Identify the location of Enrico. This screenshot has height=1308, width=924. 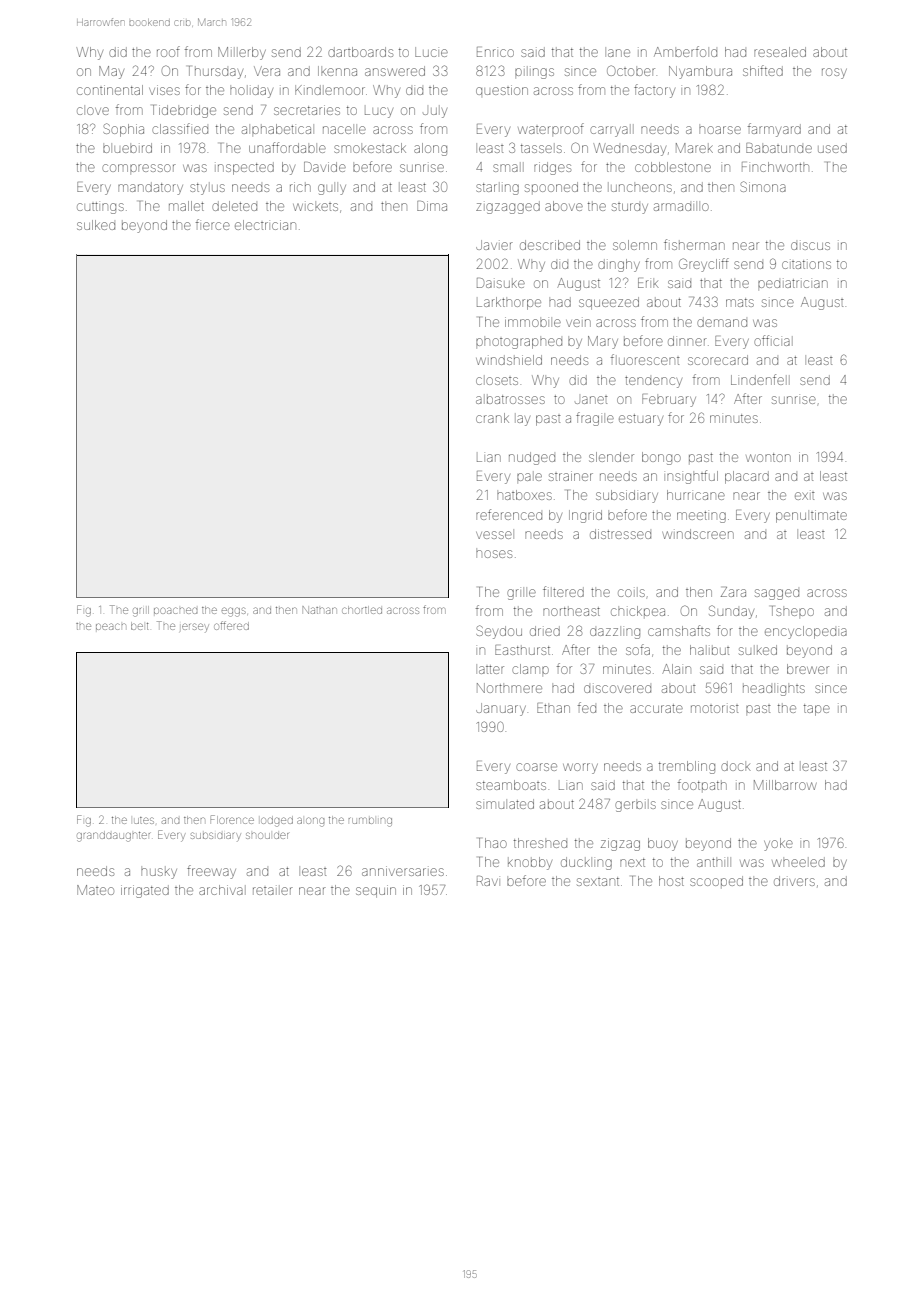
(495, 52).
